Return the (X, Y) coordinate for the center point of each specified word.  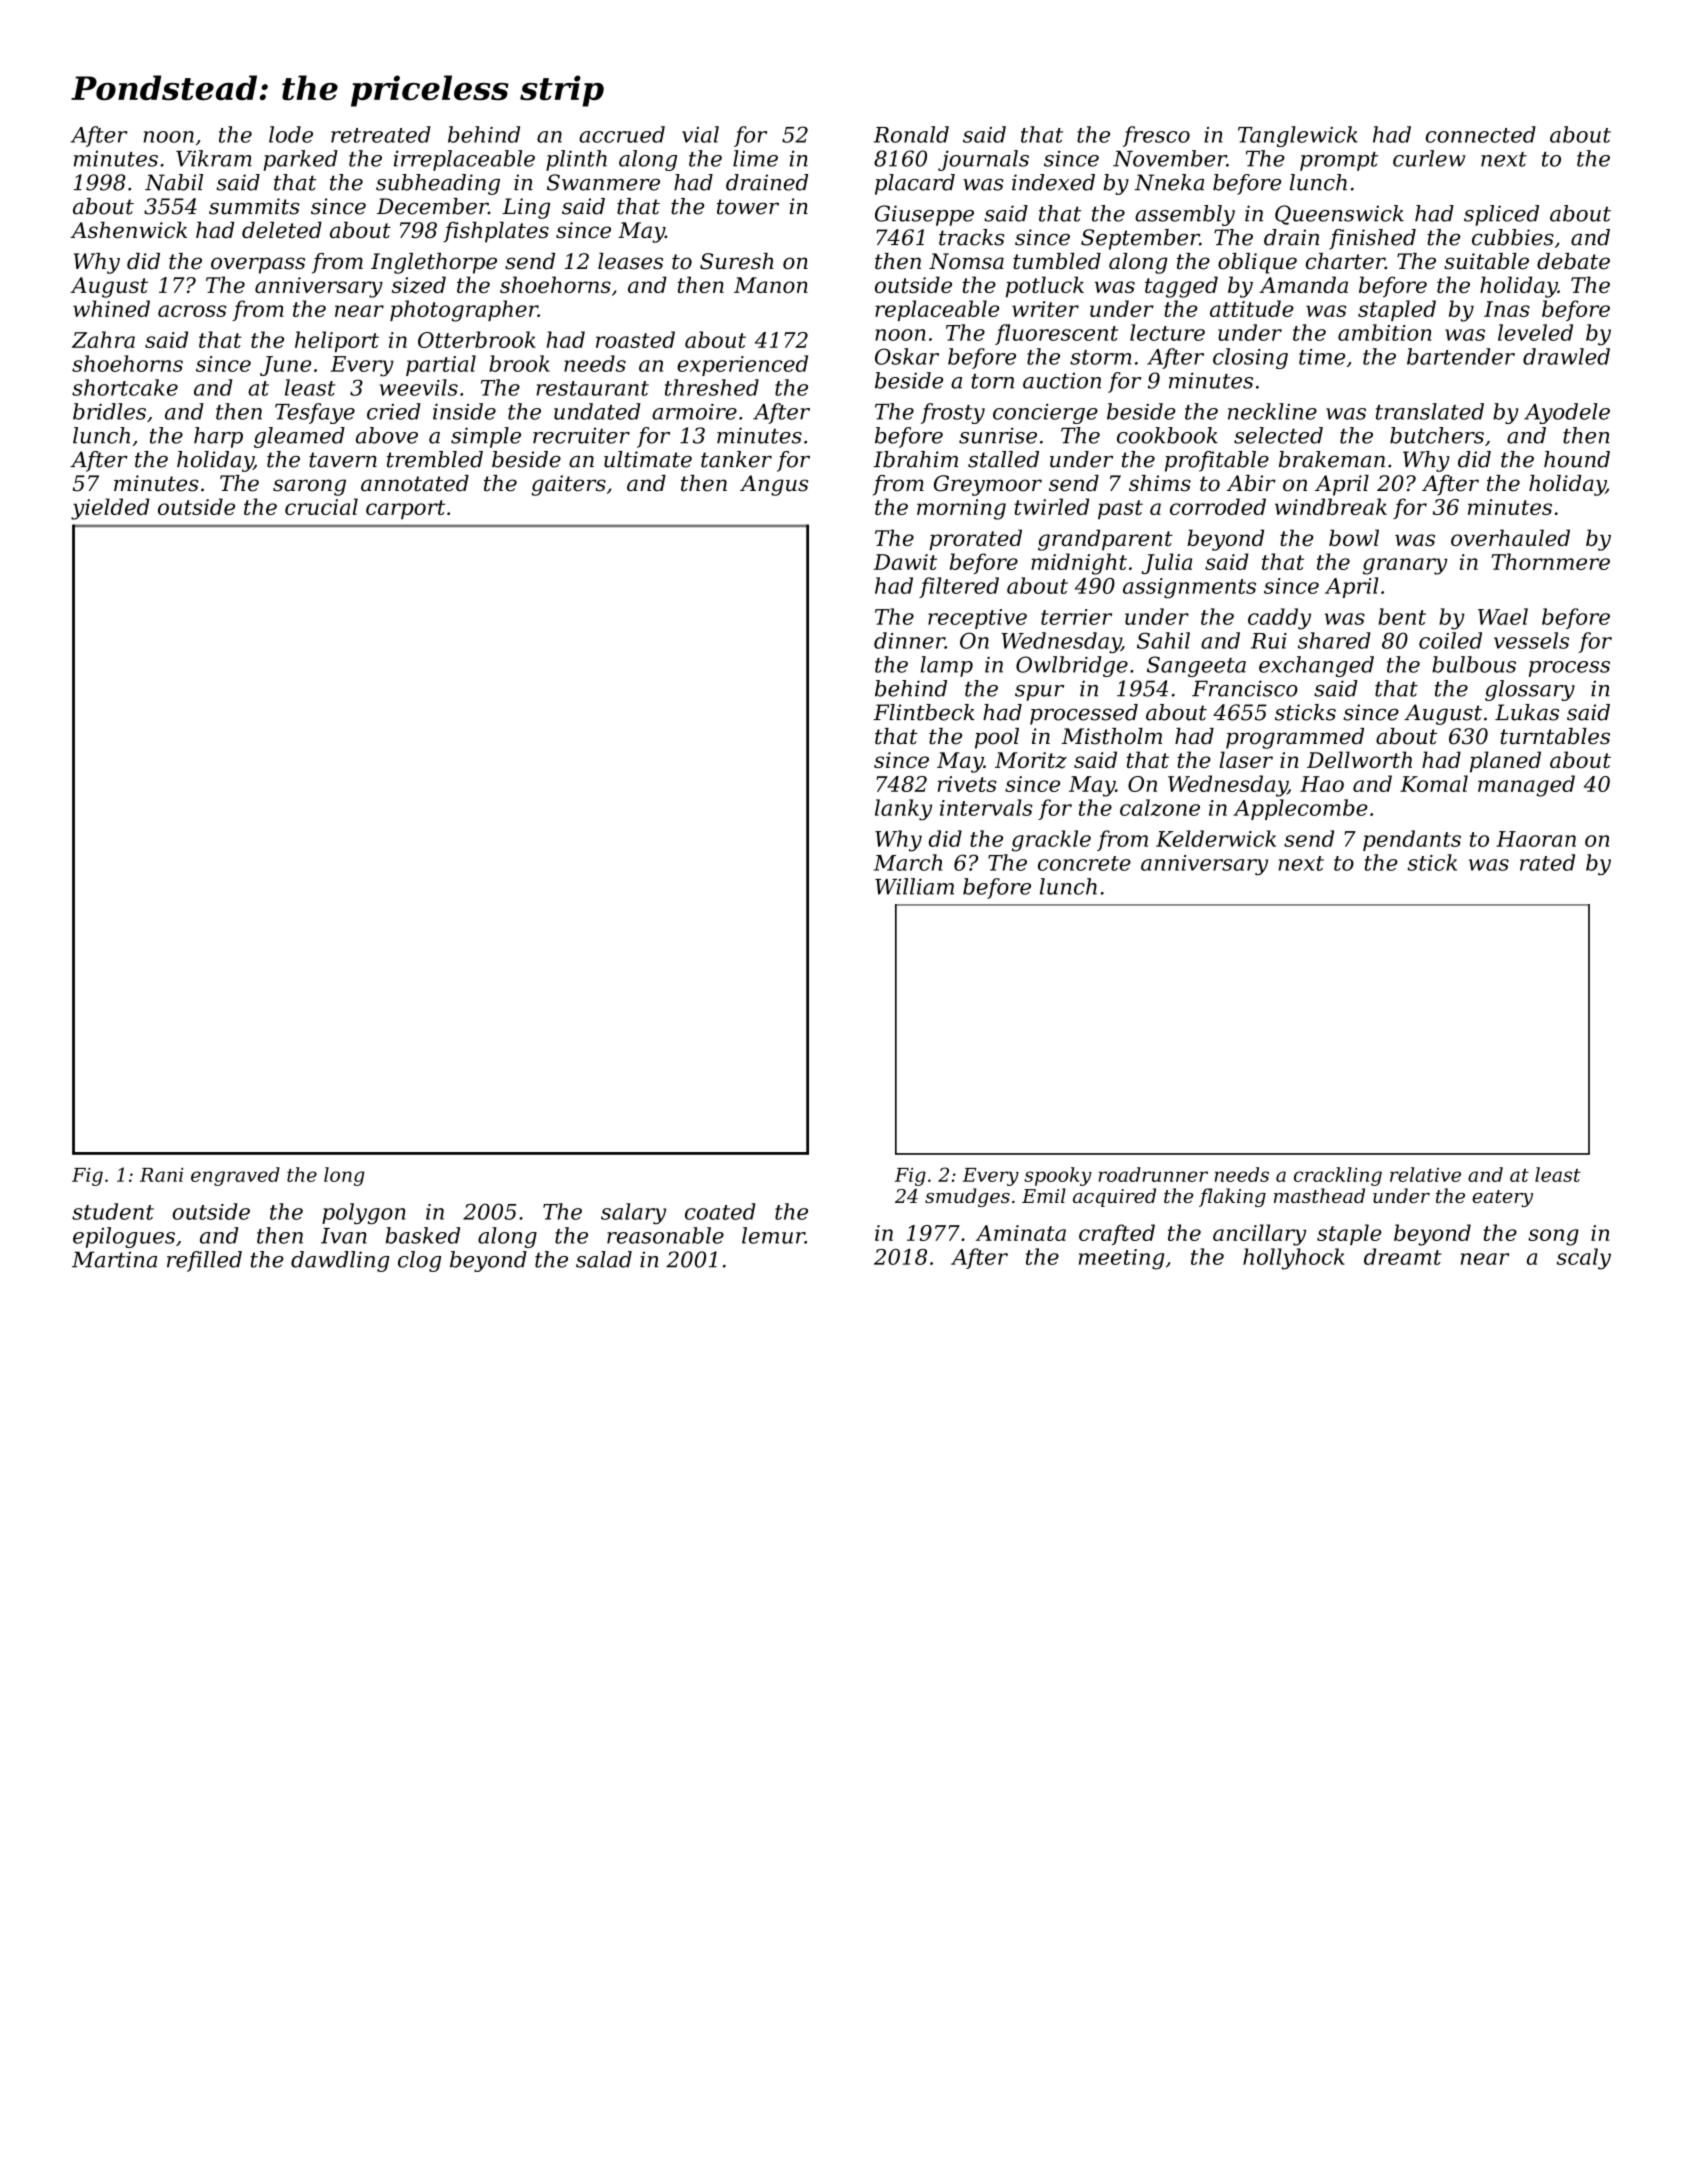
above (387, 435)
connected (1481, 134)
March (908, 862)
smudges (967, 1197)
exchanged (1316, 666)
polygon (364, 1213)
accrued (622, 134)
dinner (909, 640)
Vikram (214, 158)
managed (1526, 786)
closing (1250, 358)
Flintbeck (924, 712)
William (914, 886)
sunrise (998, 435)
